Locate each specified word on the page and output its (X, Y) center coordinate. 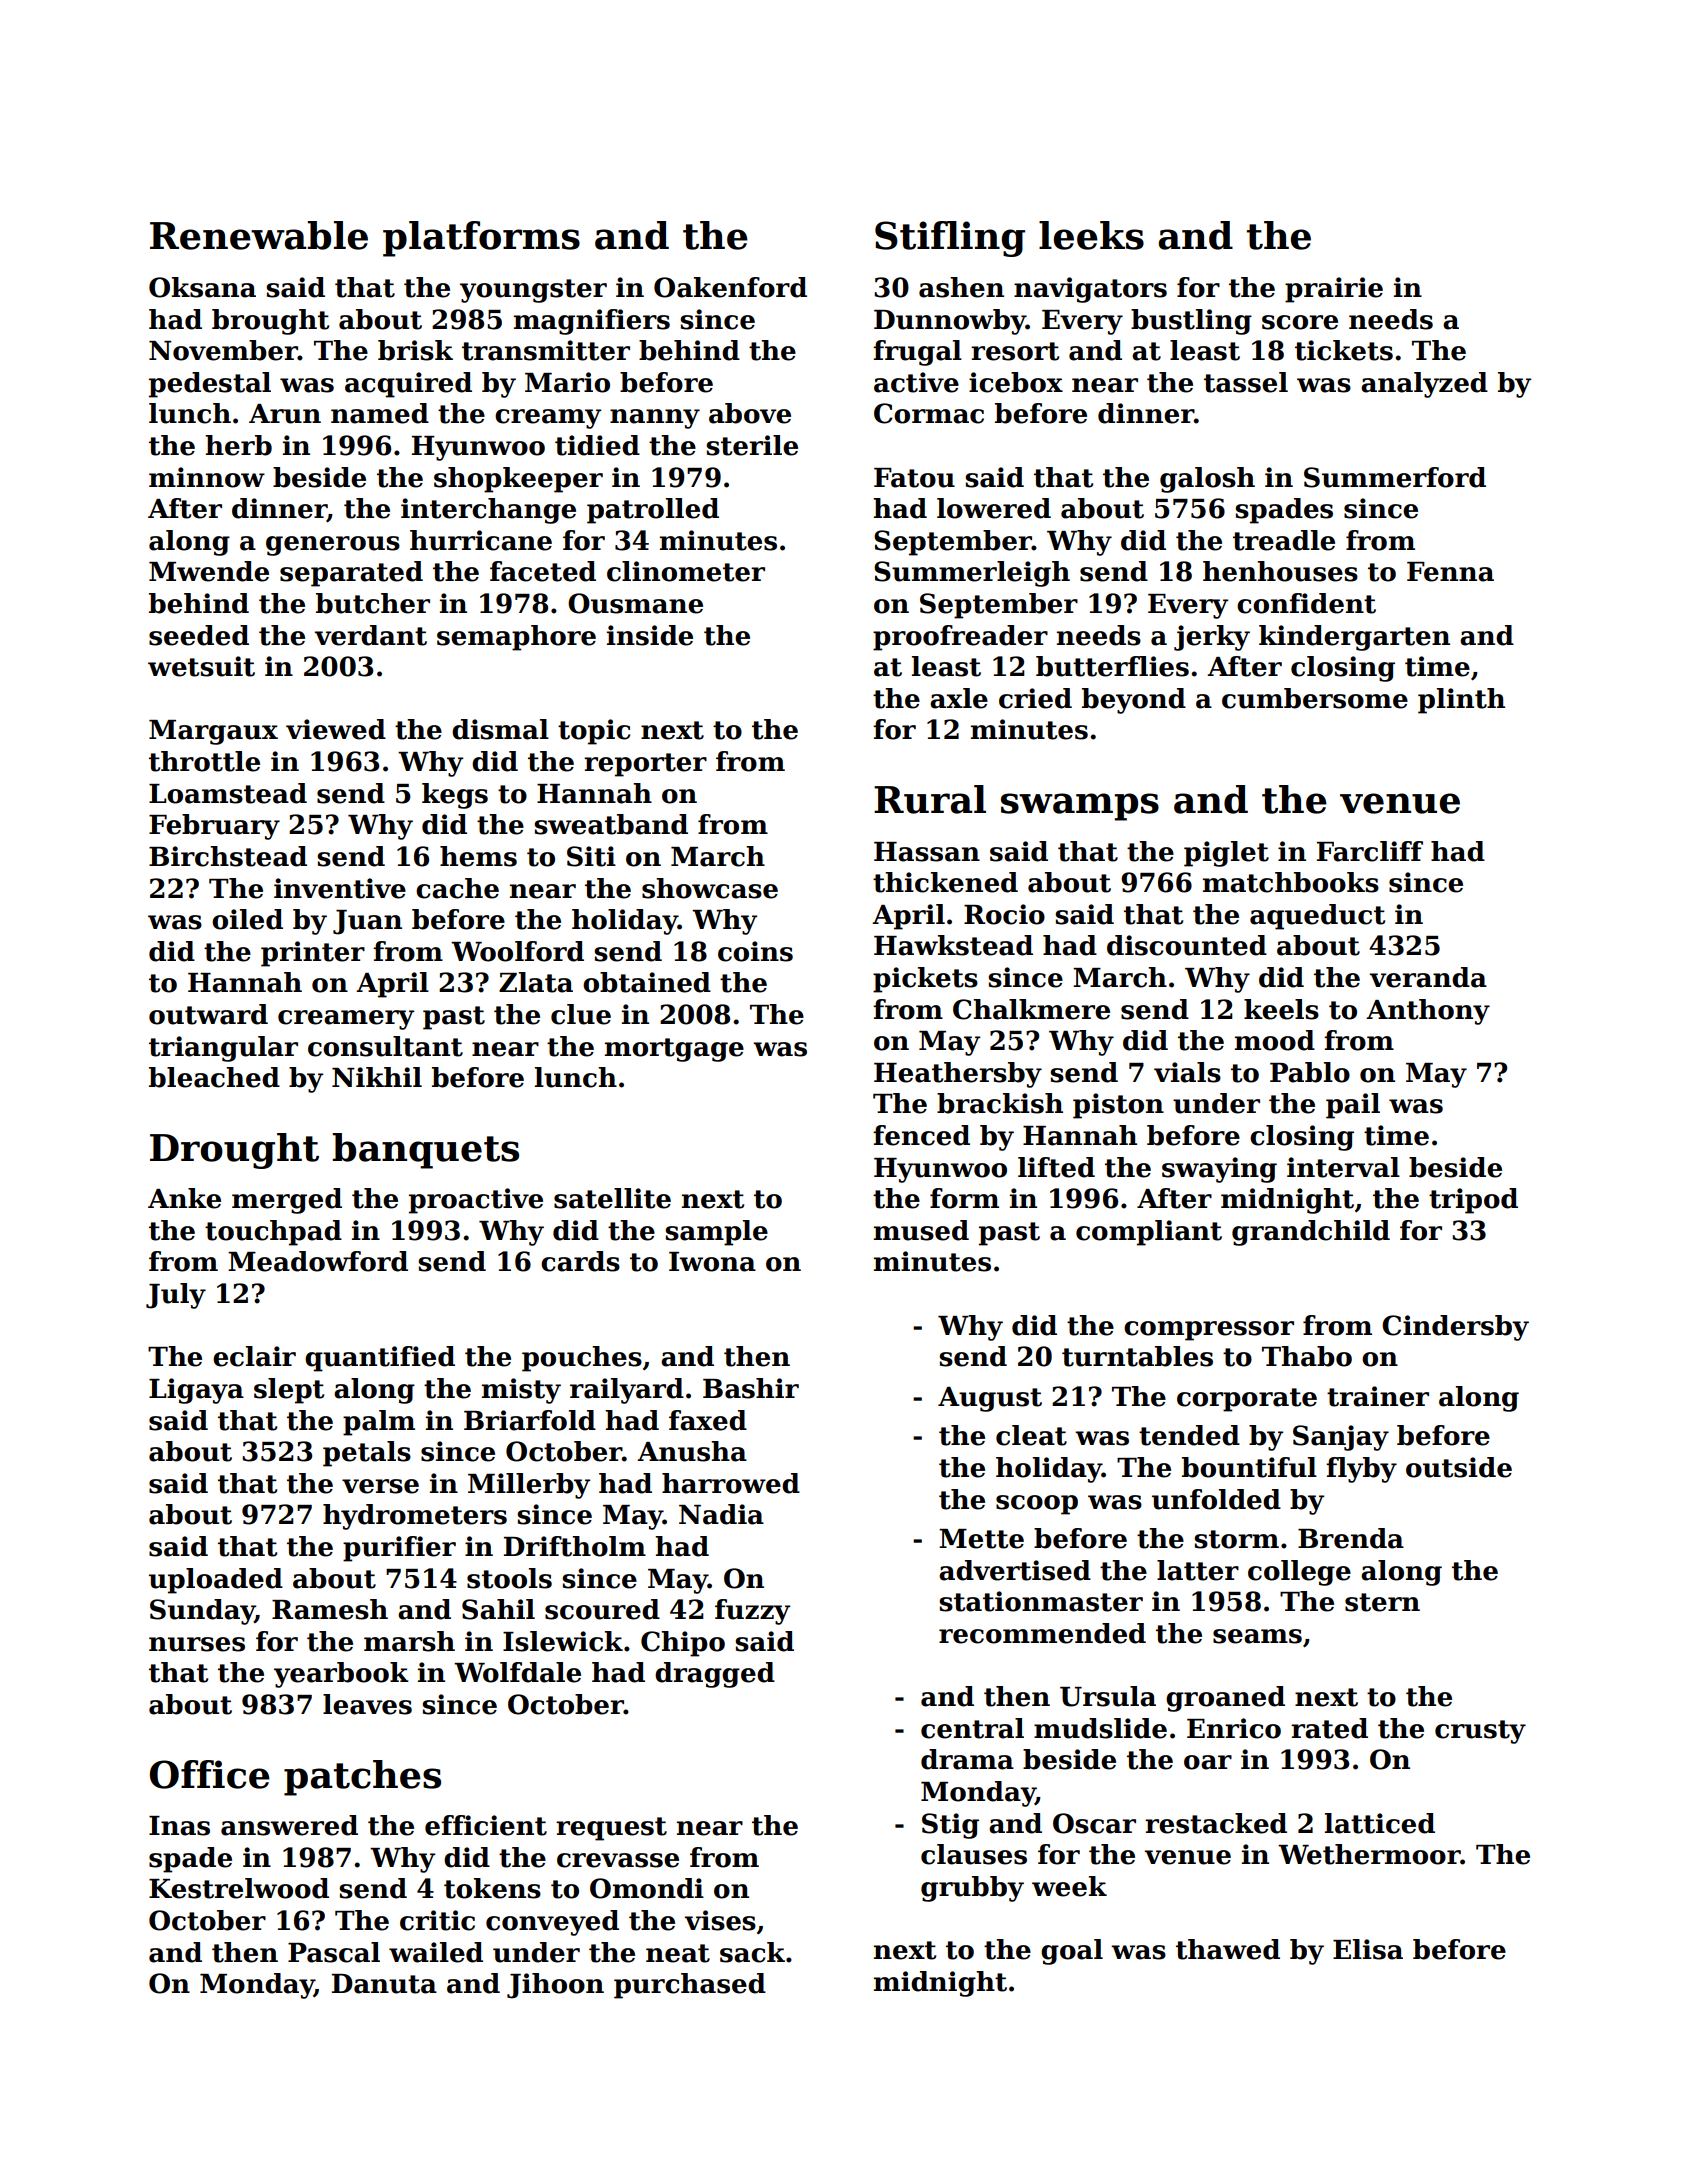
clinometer (686, 571)
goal (1072, 1952)
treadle (1284, 540)
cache (457, 888)
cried (1035, 698)
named (380, 413)
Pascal (334, 1952)
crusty (1480, 1732)
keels (1281, 1009)
